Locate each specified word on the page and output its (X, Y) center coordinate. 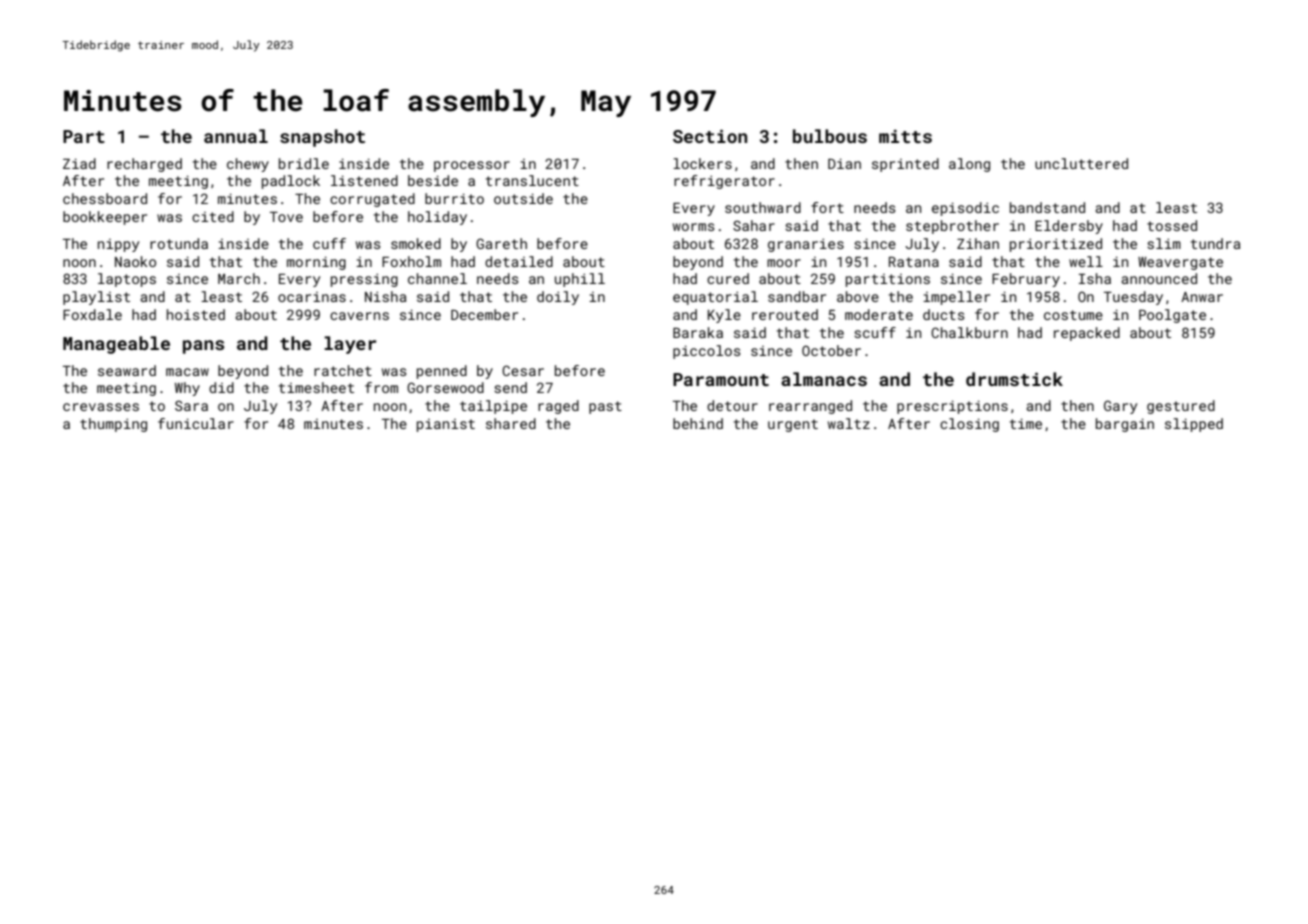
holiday (437, 218)
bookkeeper (105, 218)
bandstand (1047, 207)
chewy (248, 165)
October (831, 350)
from (381, 387)
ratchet (343, 370)
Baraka (698, 332)
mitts (905, 136)
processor (472, 166)
